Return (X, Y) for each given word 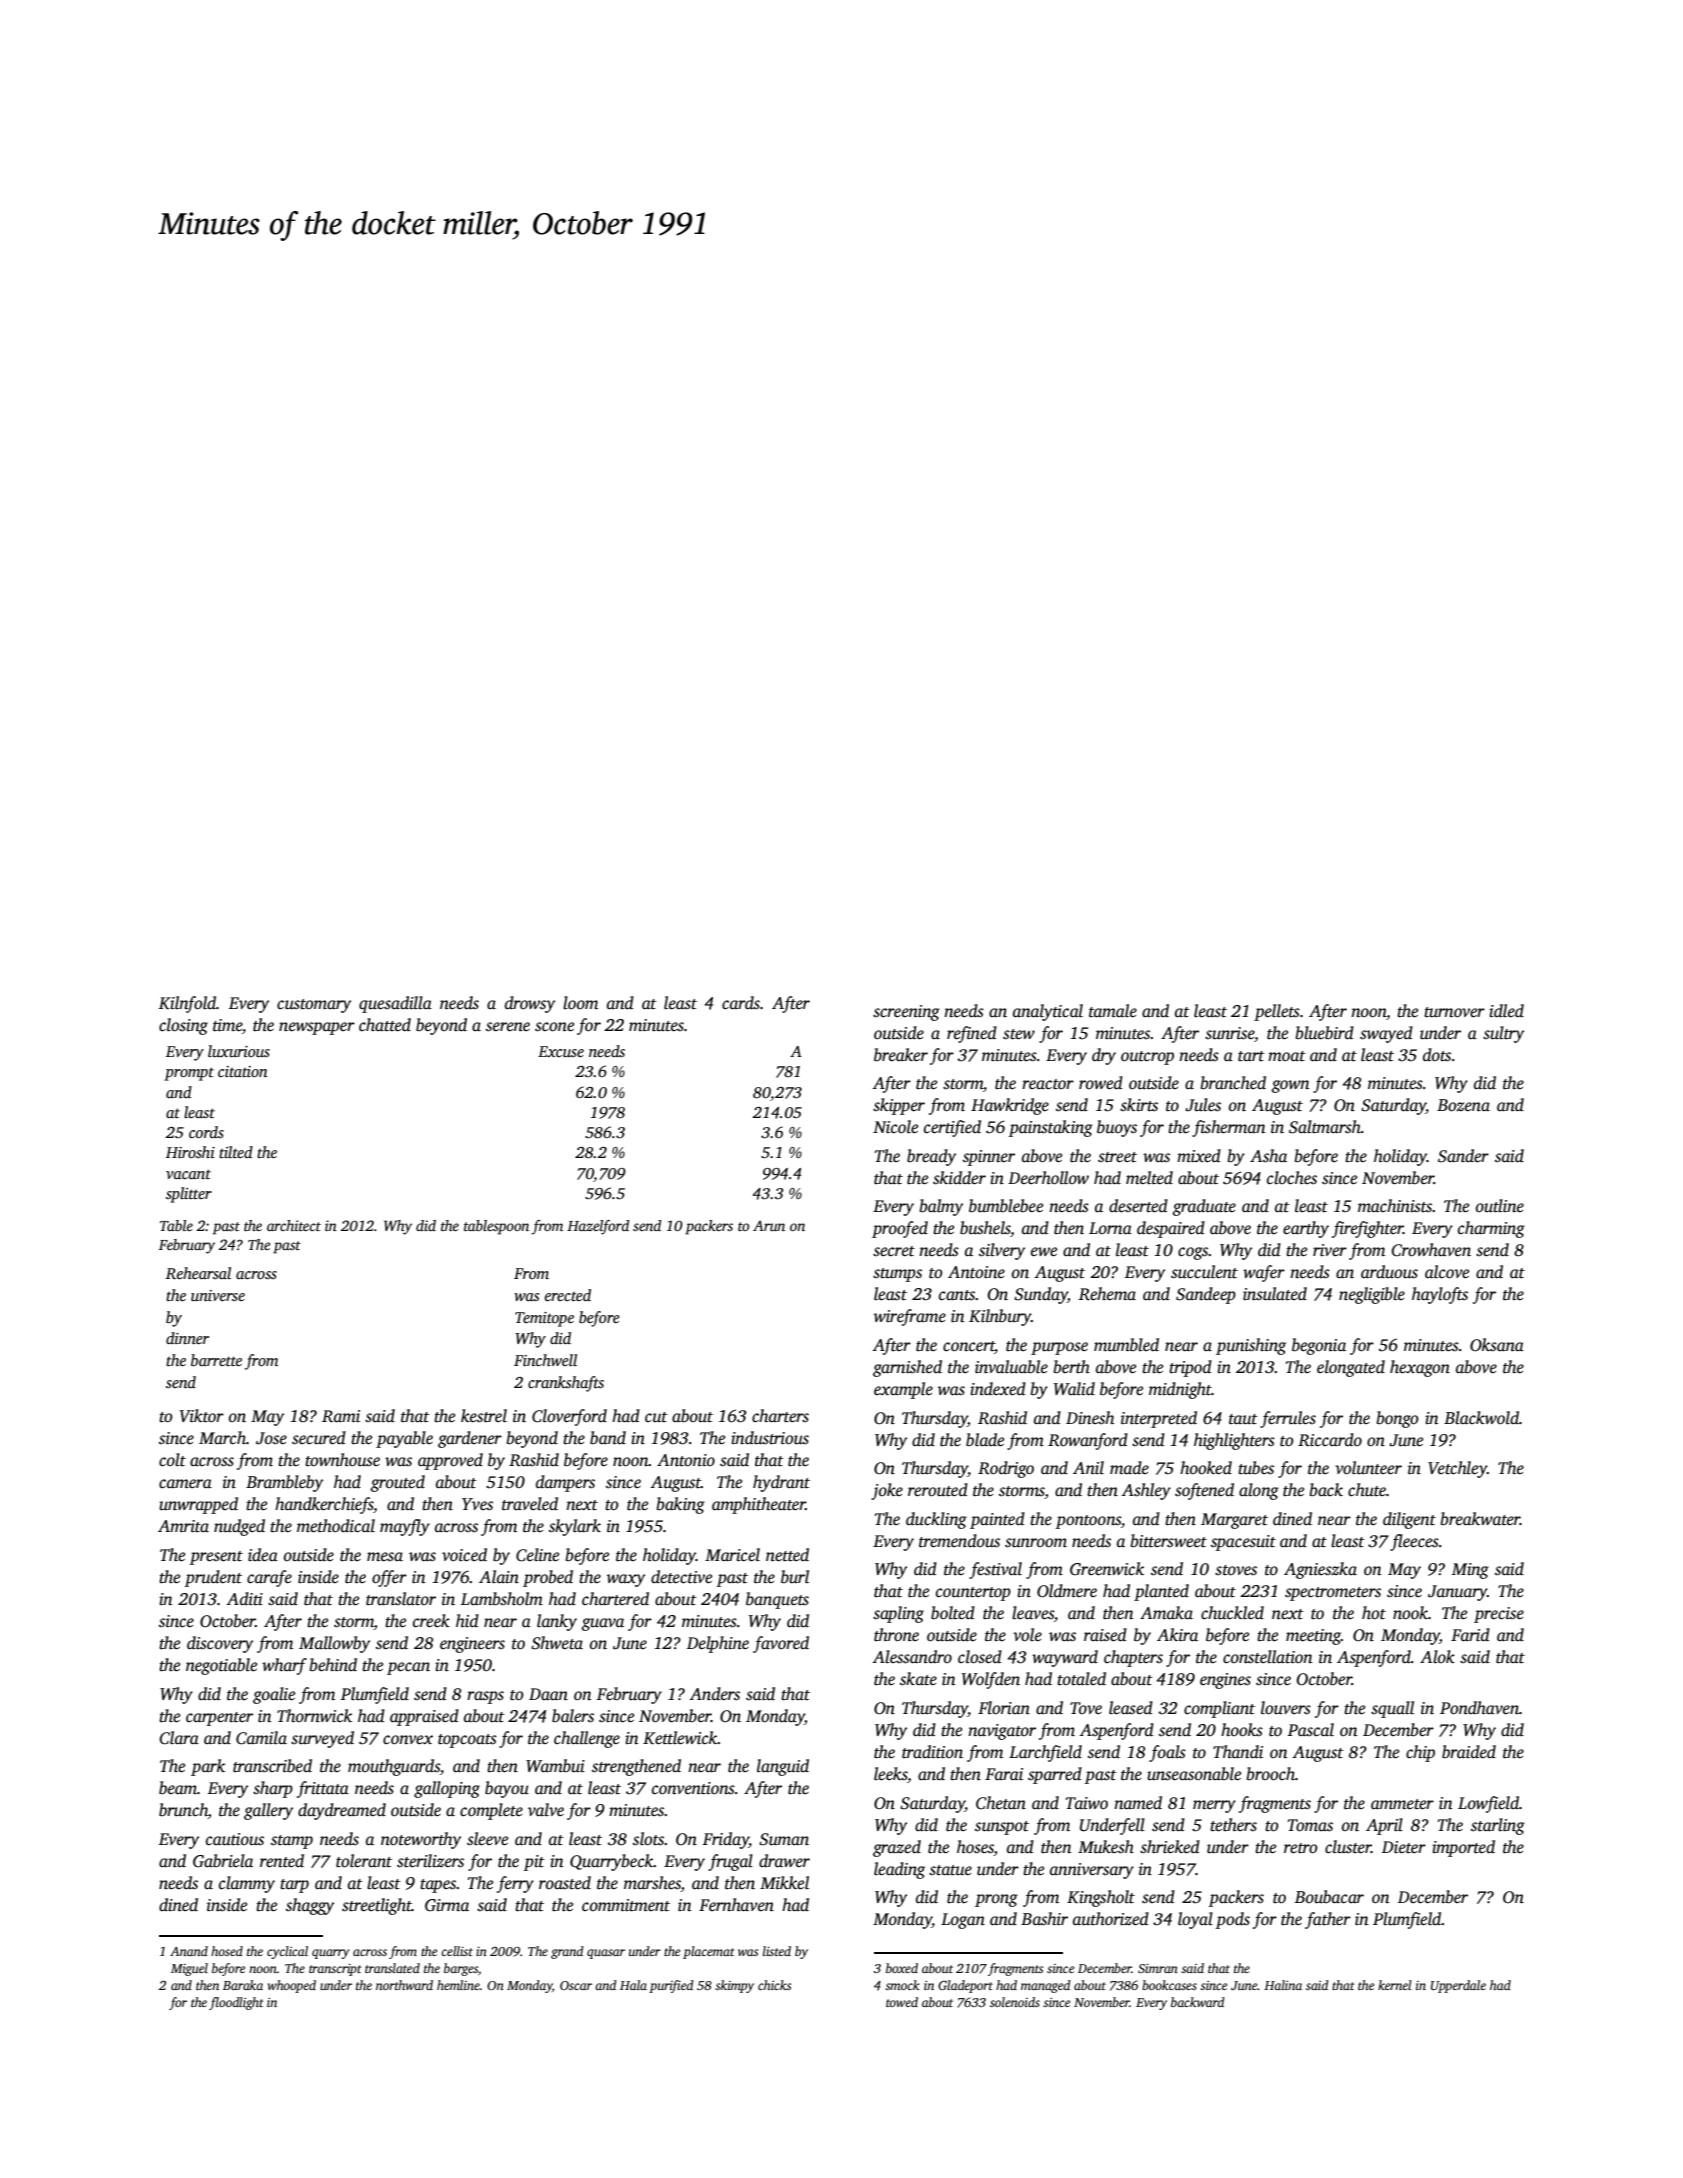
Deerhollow (1048, 1178)
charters (780, 1416)
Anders (714, 1694)
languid (783, 1767)
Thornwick (314, 1716)
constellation (1268, 1657)
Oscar (576, 1985)
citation (243, 1071)
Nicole (895, 1127)
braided (1469, 1752)
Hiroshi (190, 1152)
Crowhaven (1431, 1250)
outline (1500, 1206)
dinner (187, 1338)
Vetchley (1457, 1469)
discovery (220, 1644)
